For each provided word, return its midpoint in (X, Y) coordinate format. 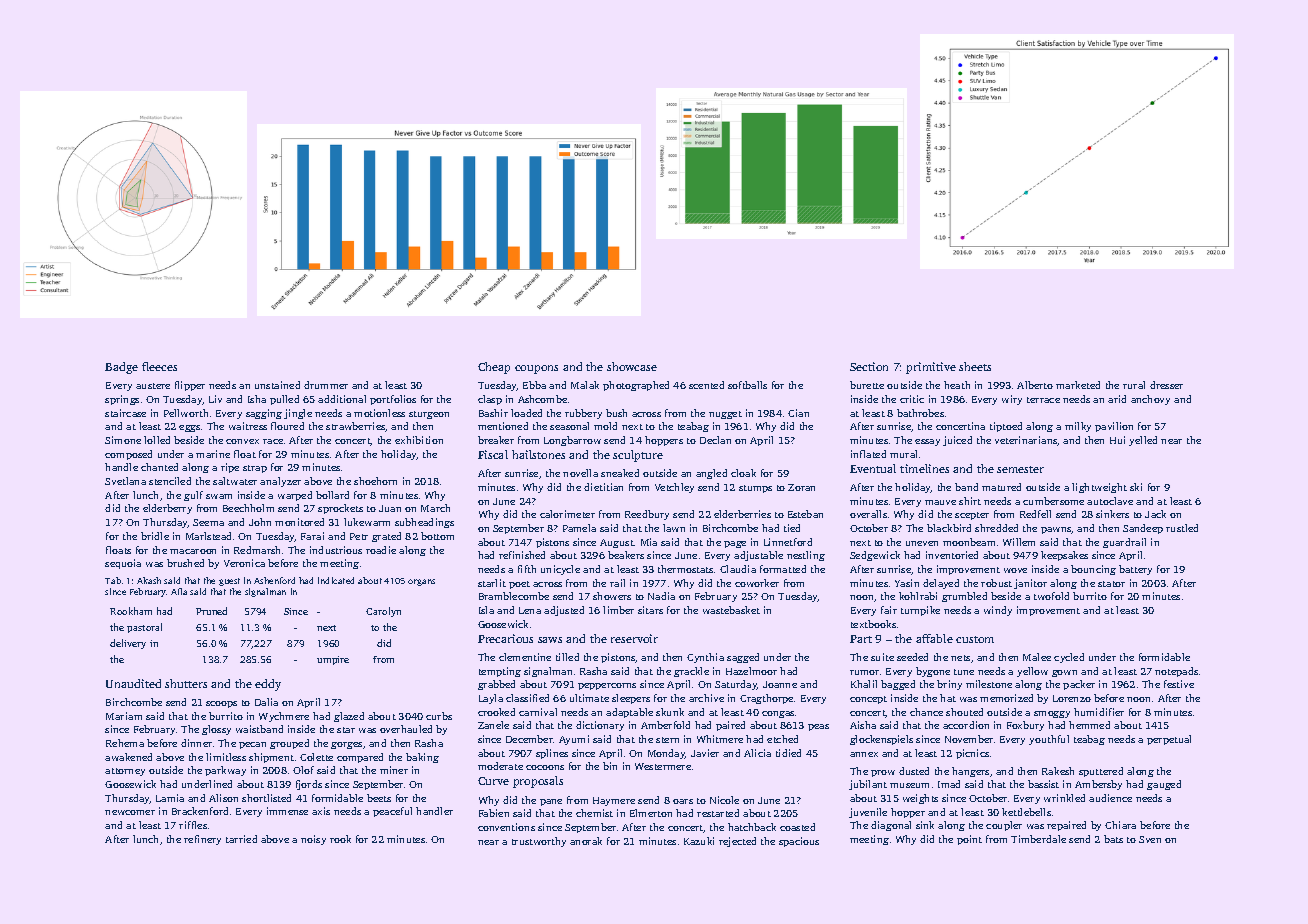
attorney (125, 772)
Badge (121, 368)
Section (869, 366)
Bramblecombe (514, 596)
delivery (128, 644)
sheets (975, 366)
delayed (941, 584)
